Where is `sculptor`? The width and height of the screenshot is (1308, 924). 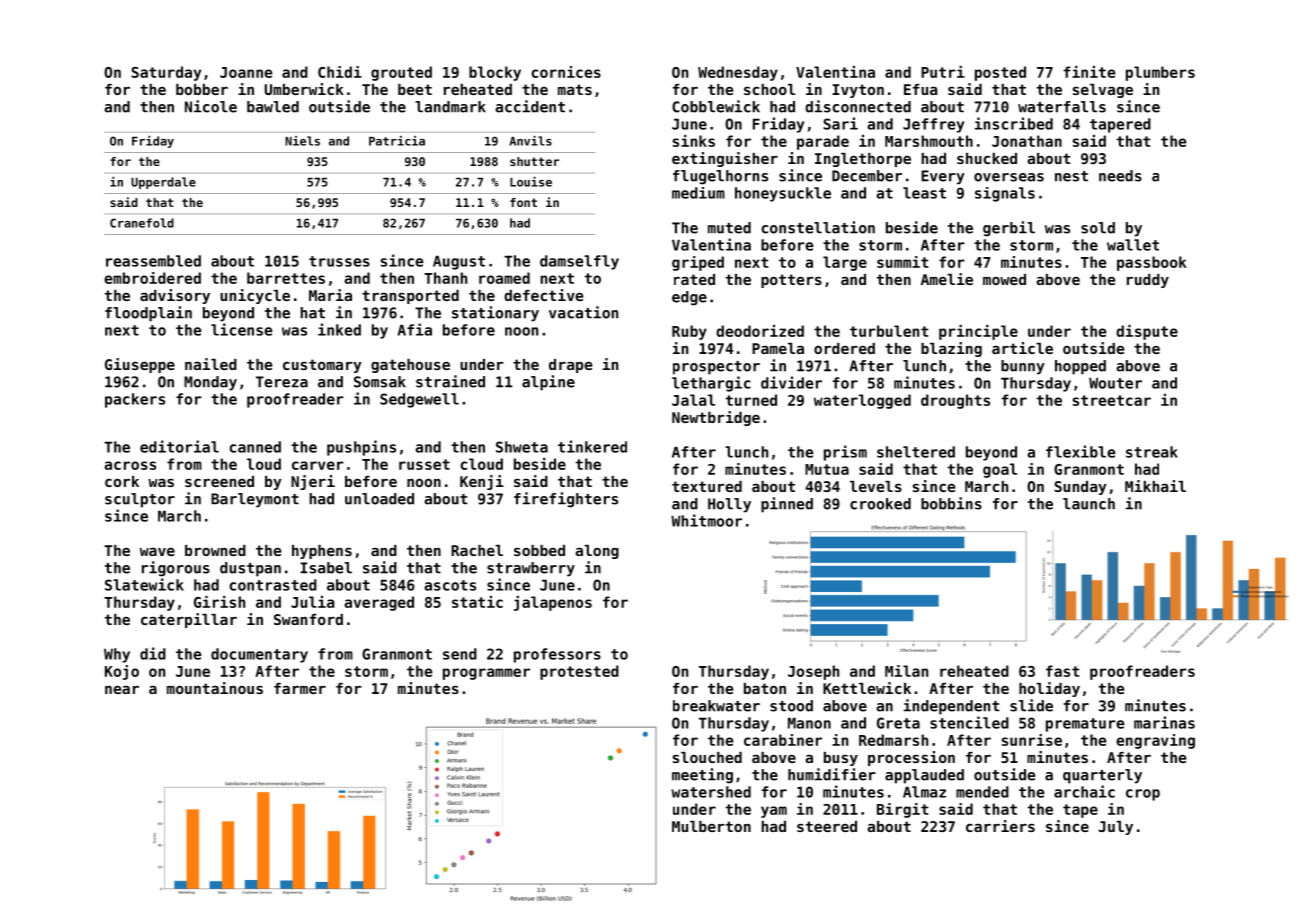
sculptor is located at coordinates (140, 500).
